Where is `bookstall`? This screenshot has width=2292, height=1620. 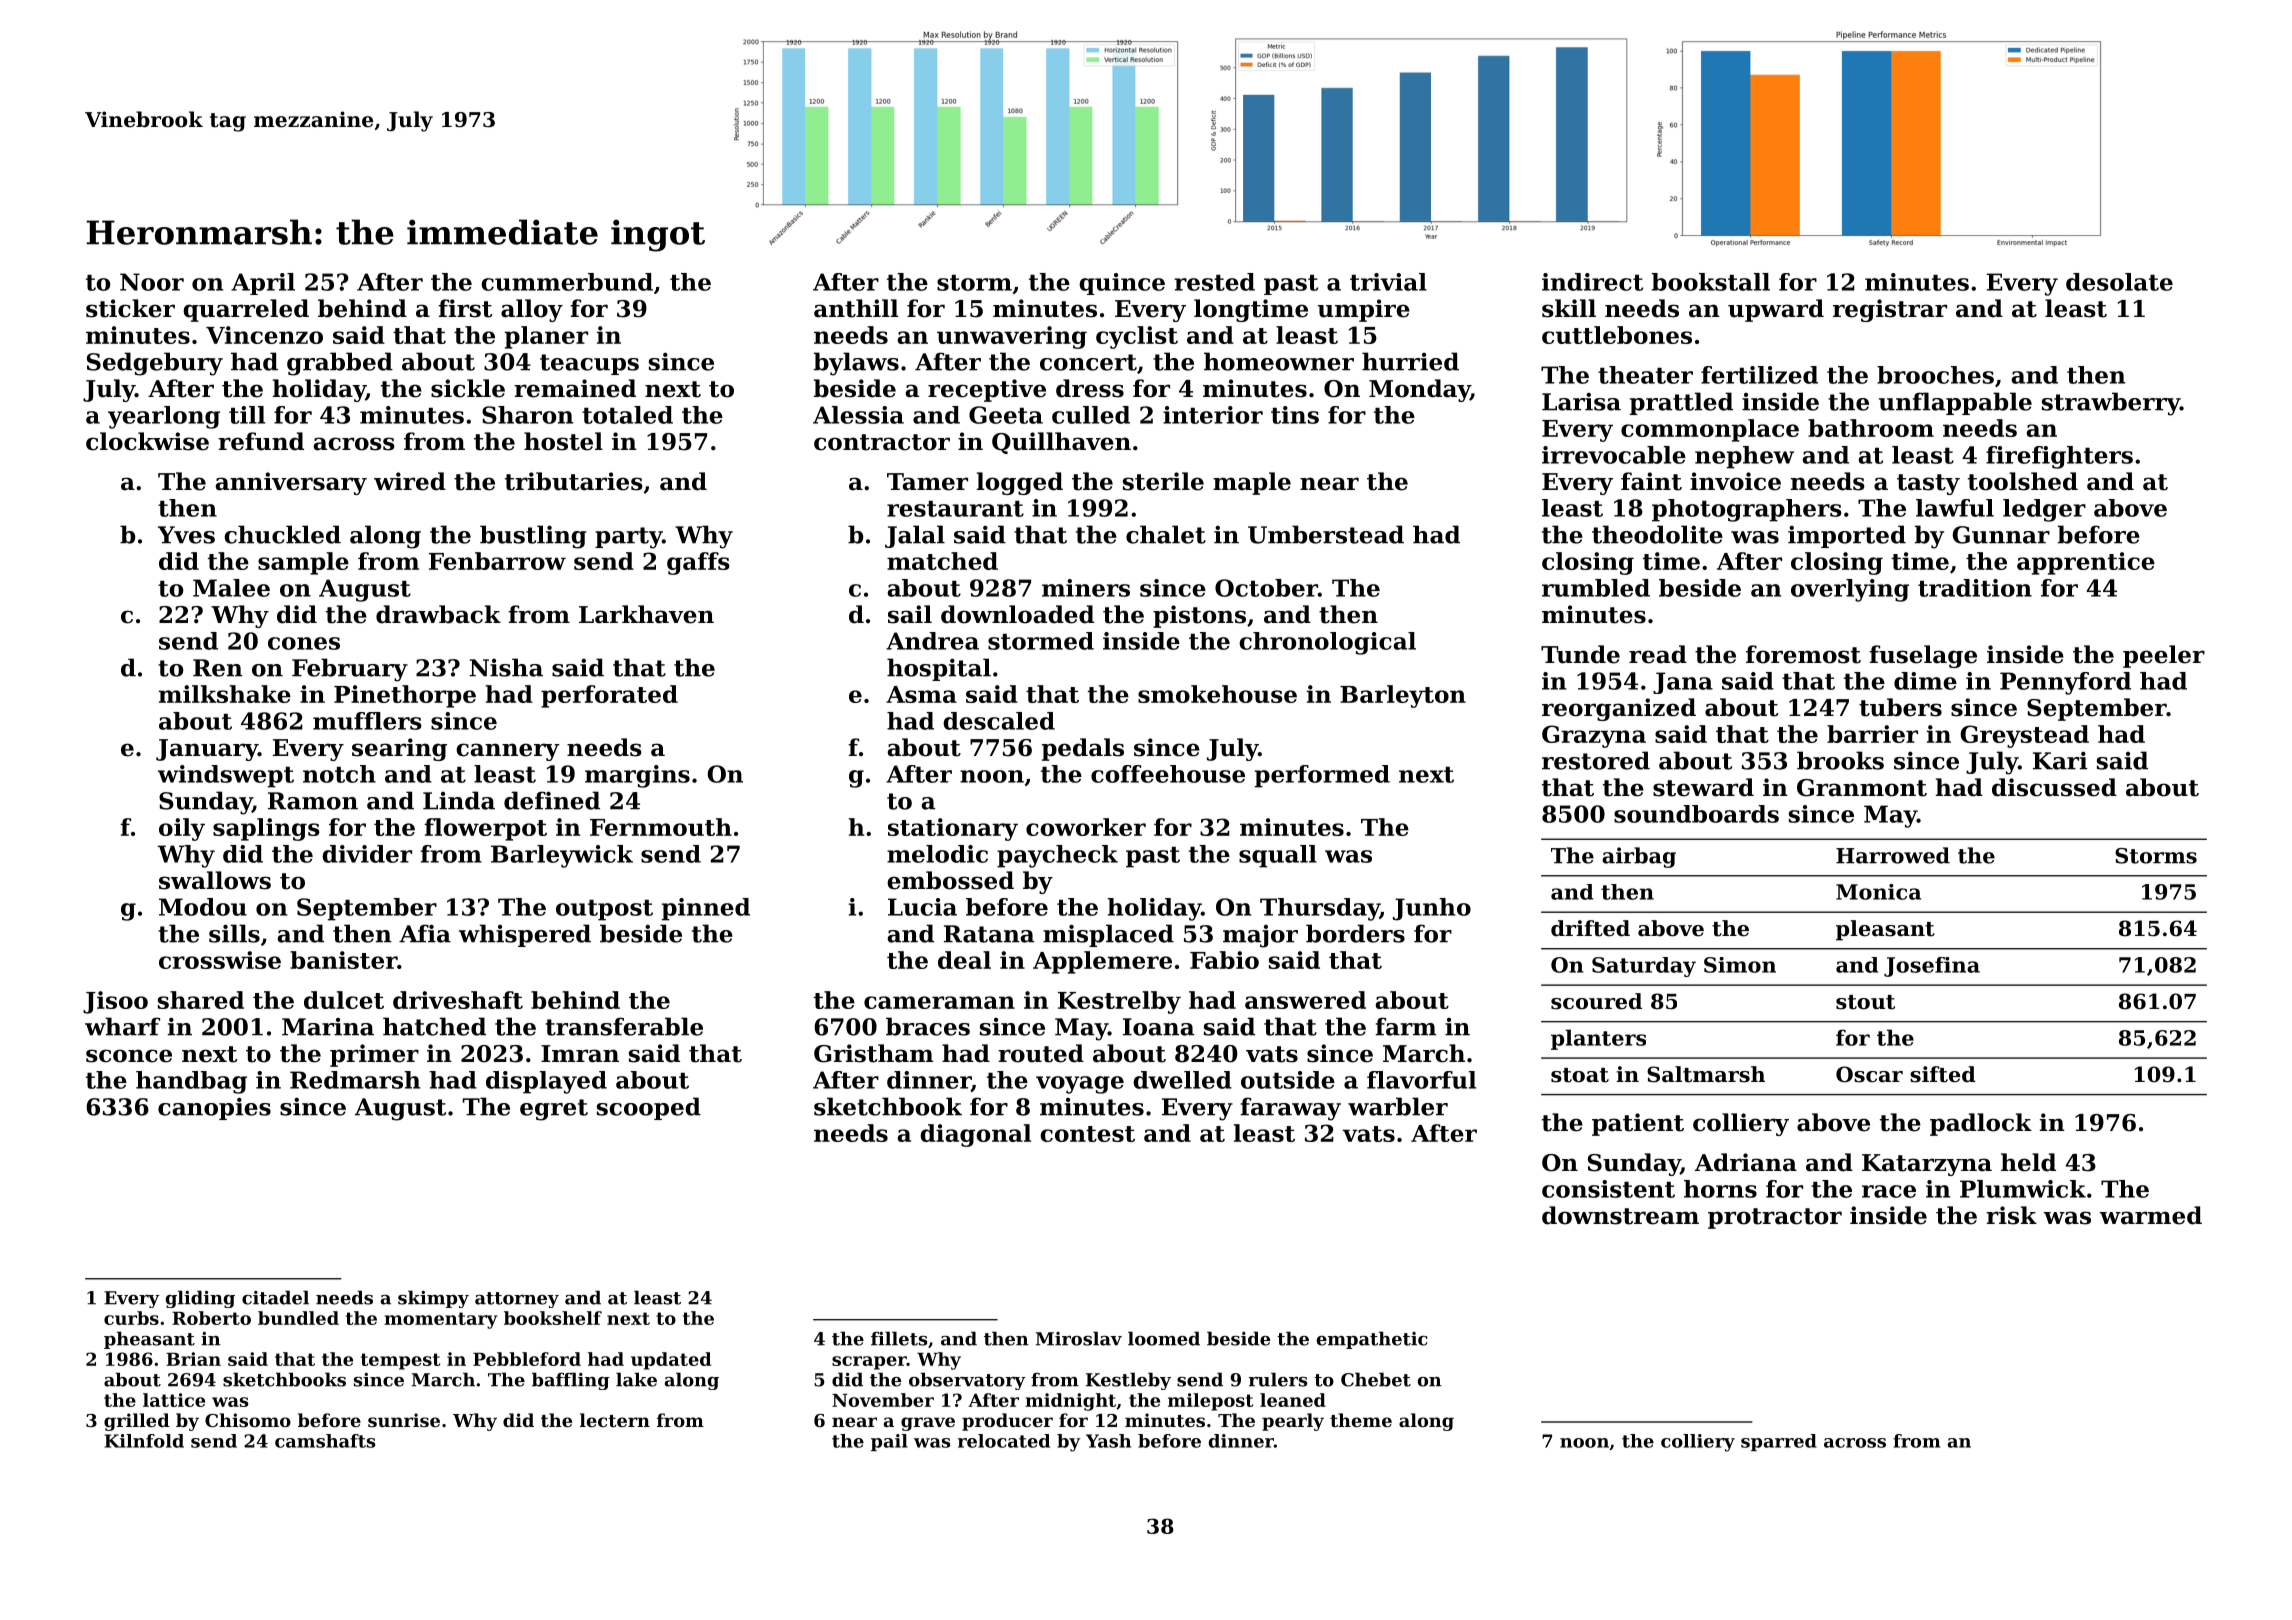 bookstall is located at coordinates (1711, 282).
